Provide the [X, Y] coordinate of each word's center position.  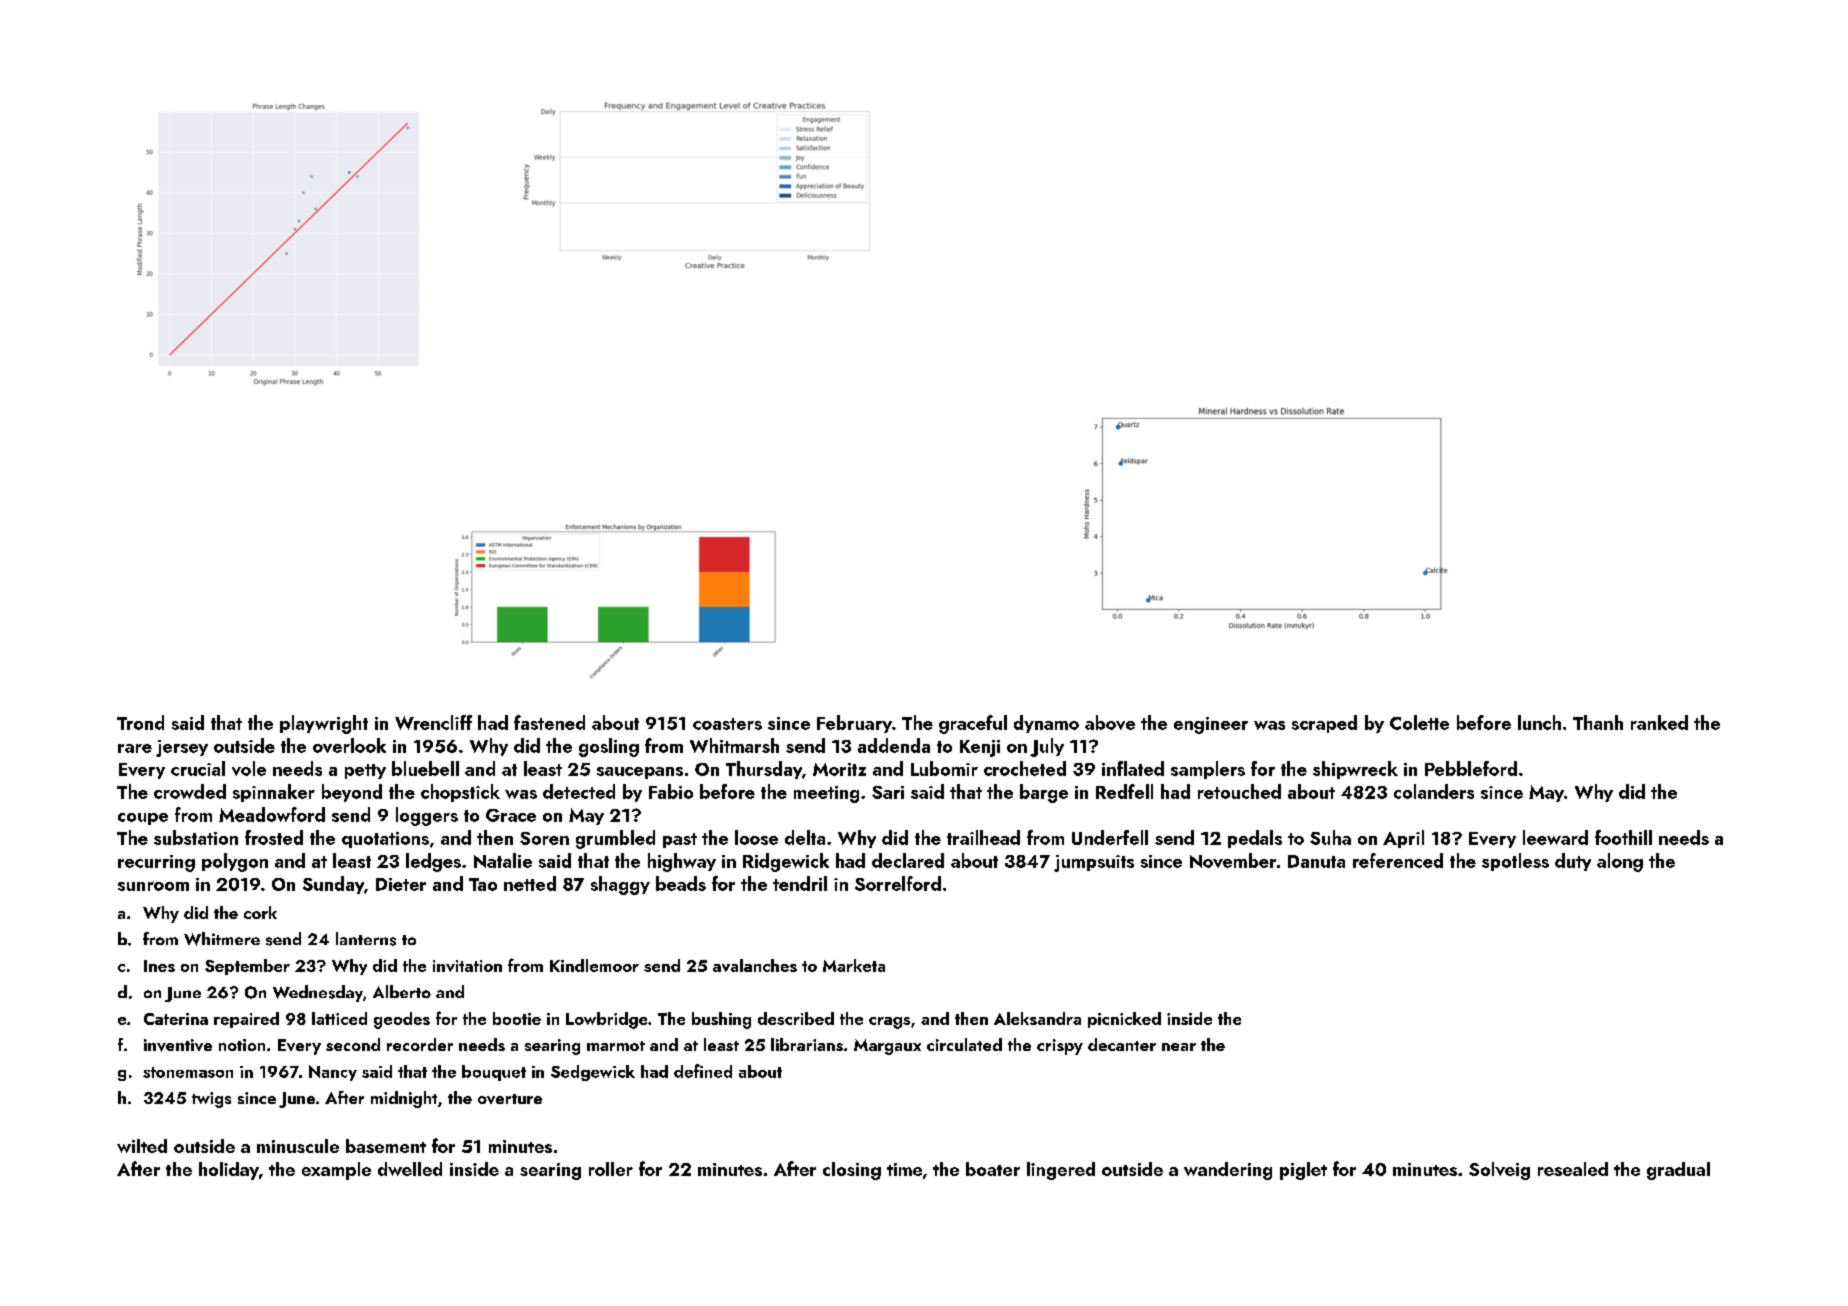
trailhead [983, 837]
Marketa [854, 965]
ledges [433, 862]
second [353, 1044]
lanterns [366, 939]
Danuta [1316, 861]
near [1179, 1047]
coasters [727, 724]
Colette [1419, 722]
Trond [140, 722]
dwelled [410, 1169]
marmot [616, 1046]
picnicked [1124, 1020]
